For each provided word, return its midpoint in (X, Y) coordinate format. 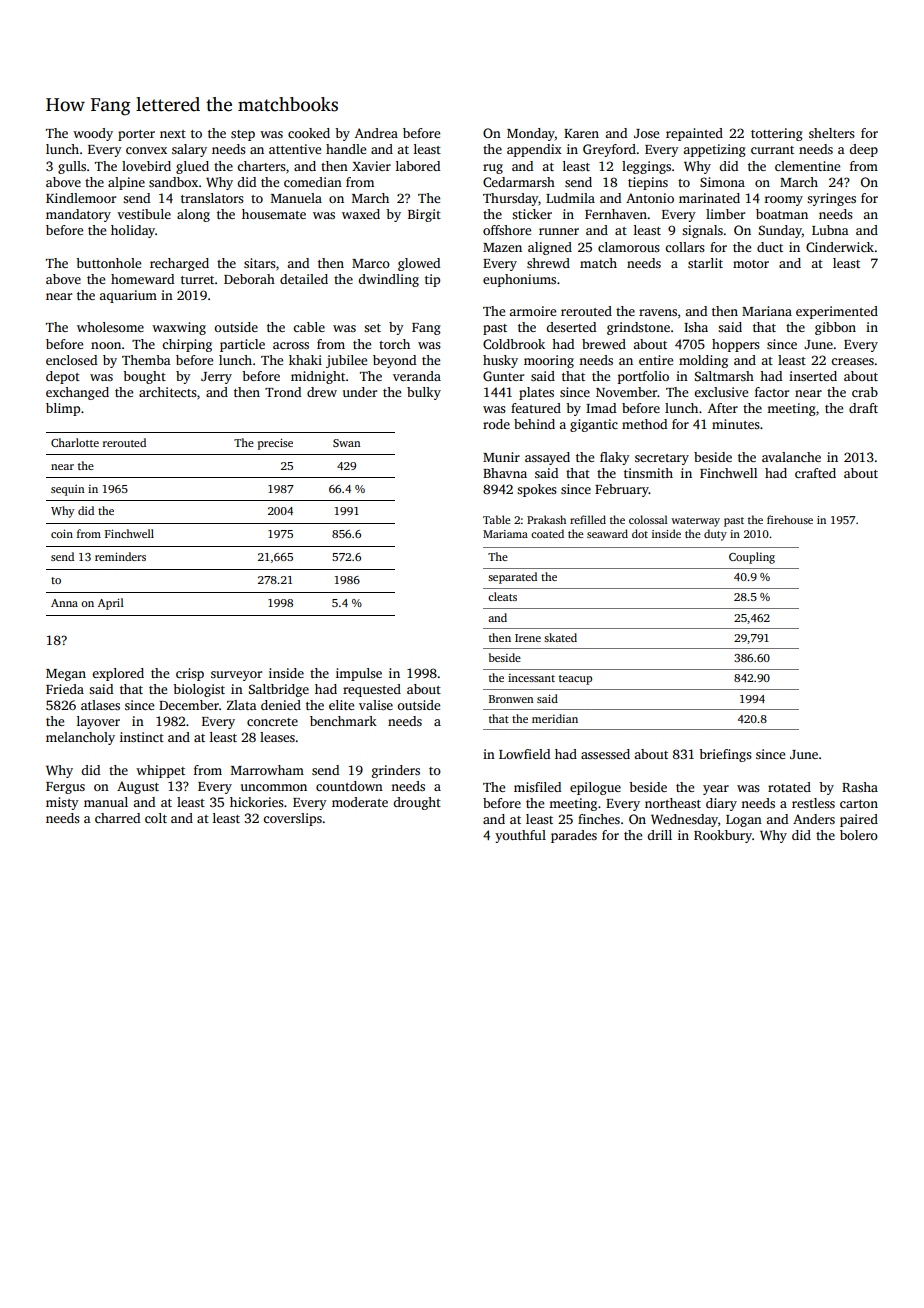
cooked (309, 133)
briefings (725, 755)
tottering (777, 134)
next (173, 134)
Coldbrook (514, 344)
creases (852, 361)
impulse (359, 674)
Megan (66, 675)
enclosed (71, 360)
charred (117, 818)
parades (574, 836)
